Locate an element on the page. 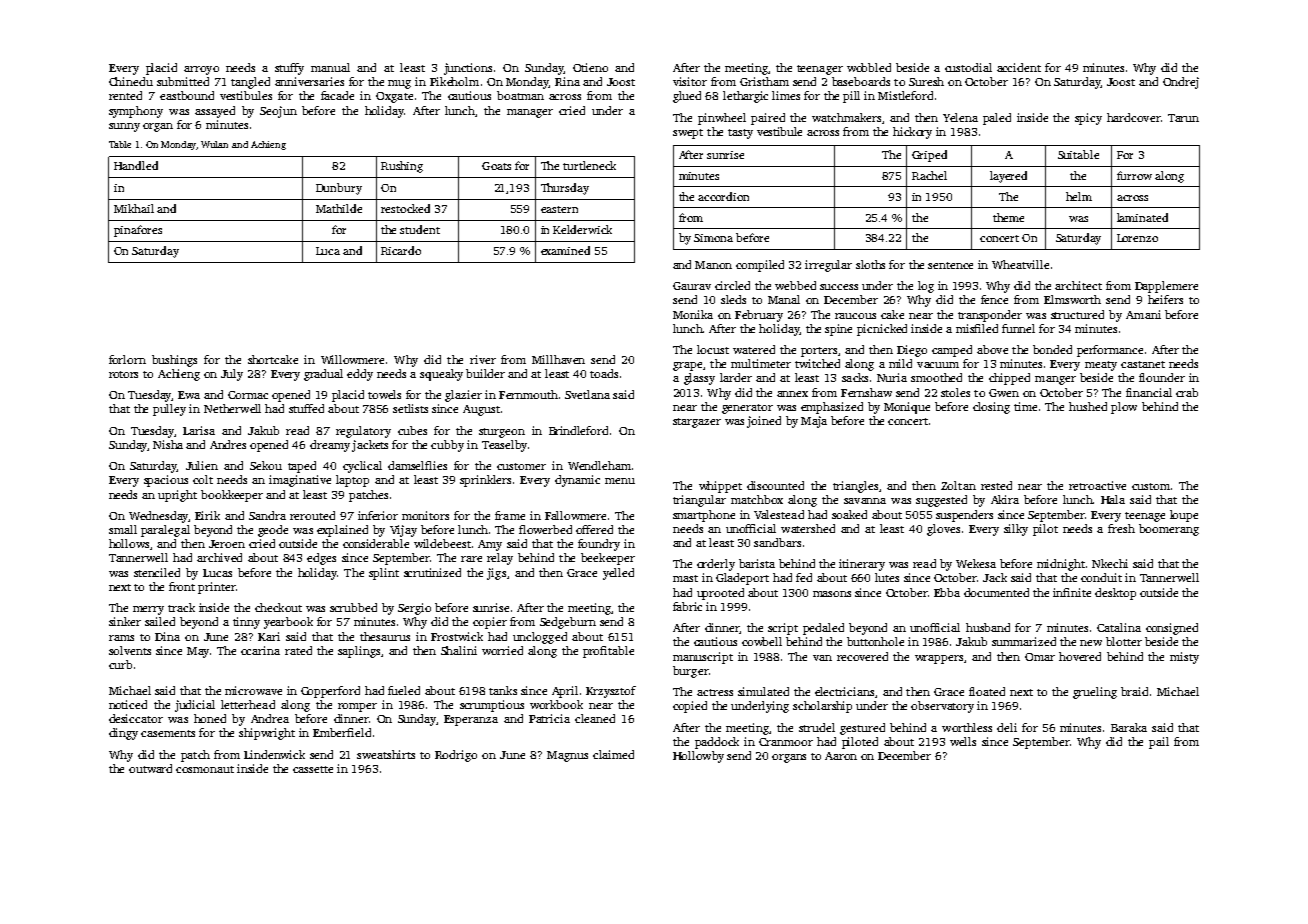 This document has width=1308, height=924. casements is located at coordinates (168, 733).
